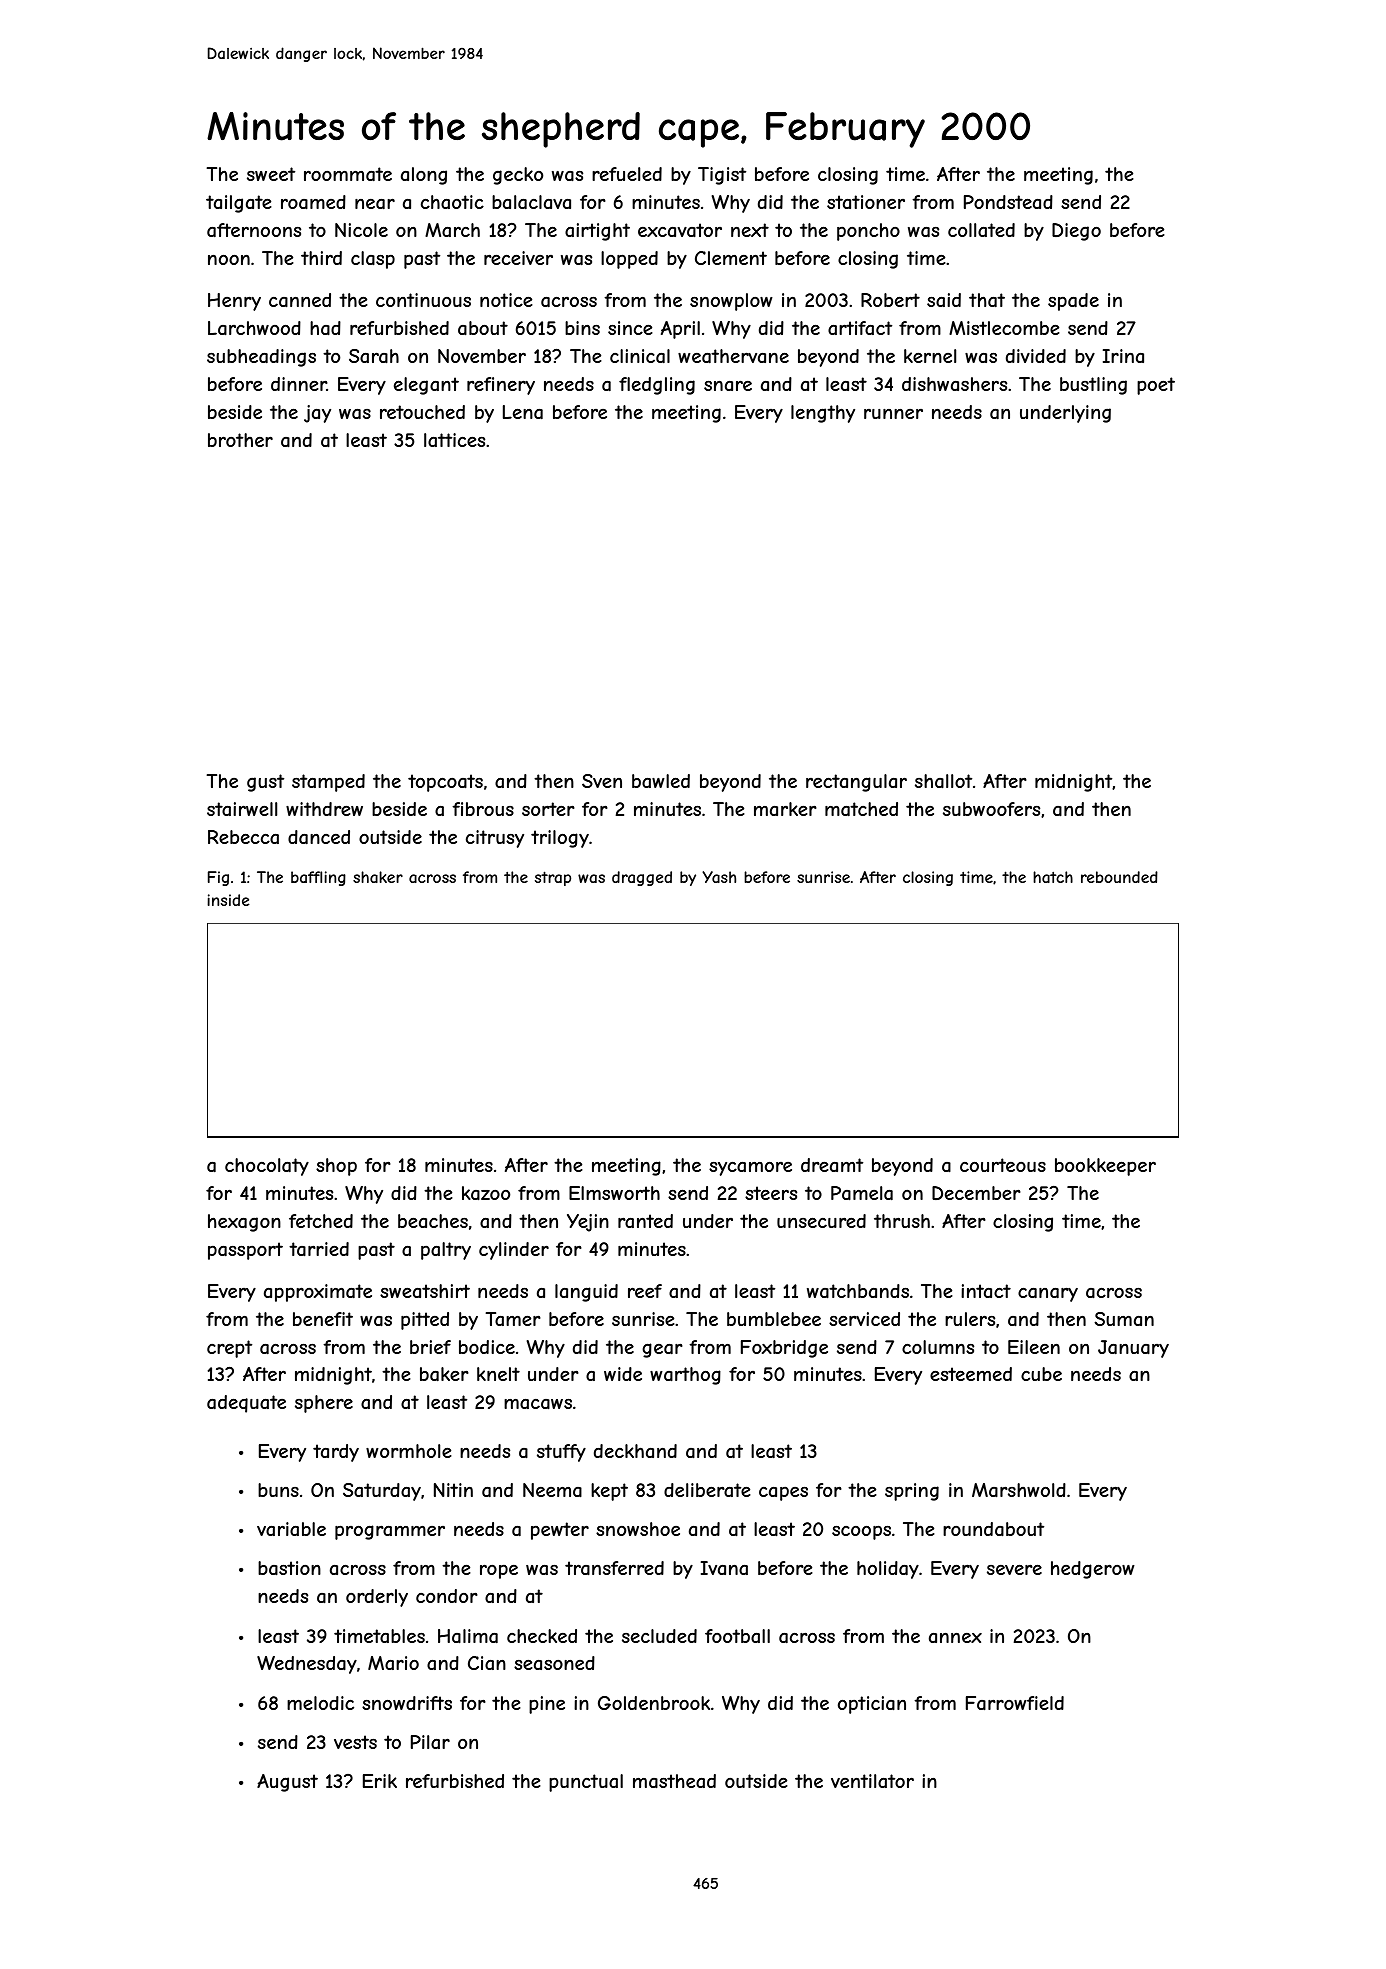 Image resolution: width=1386 pixels, height=1969 pixels. Describe the element at coordinates (943, 781) in the screenshot. I see `shallot` at that location.
